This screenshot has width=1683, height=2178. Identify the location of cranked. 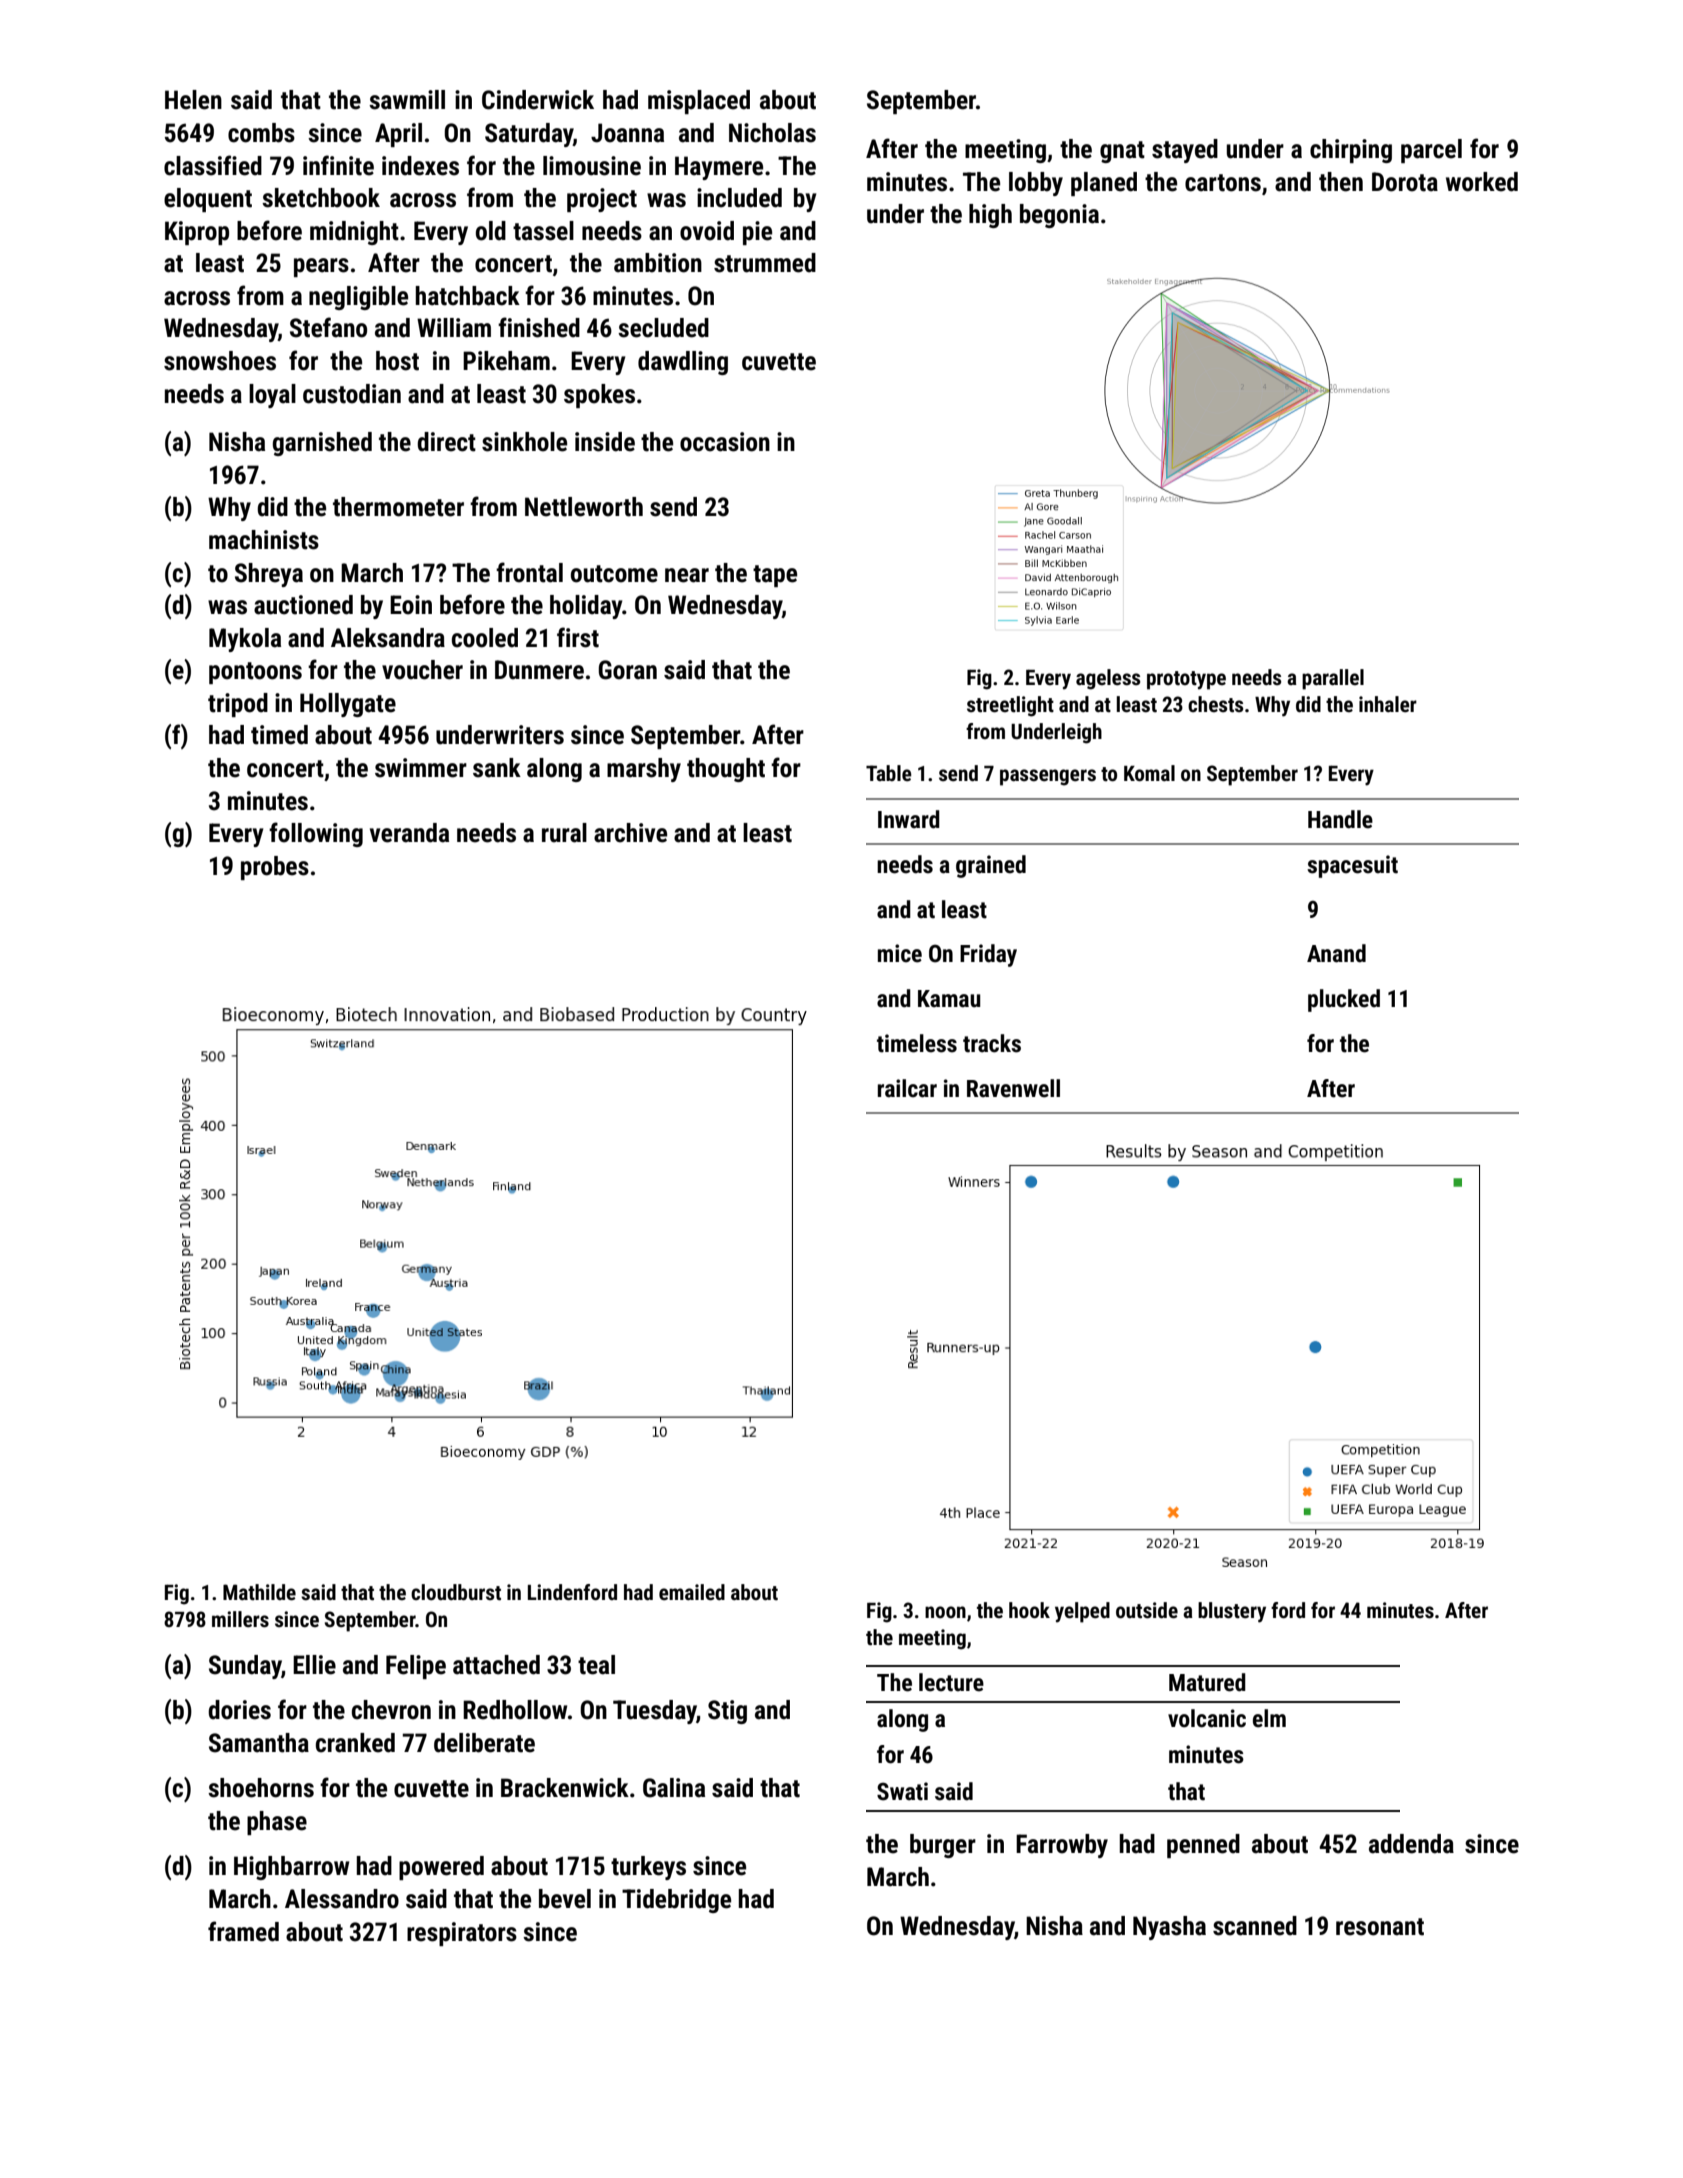
(355, 1743).
